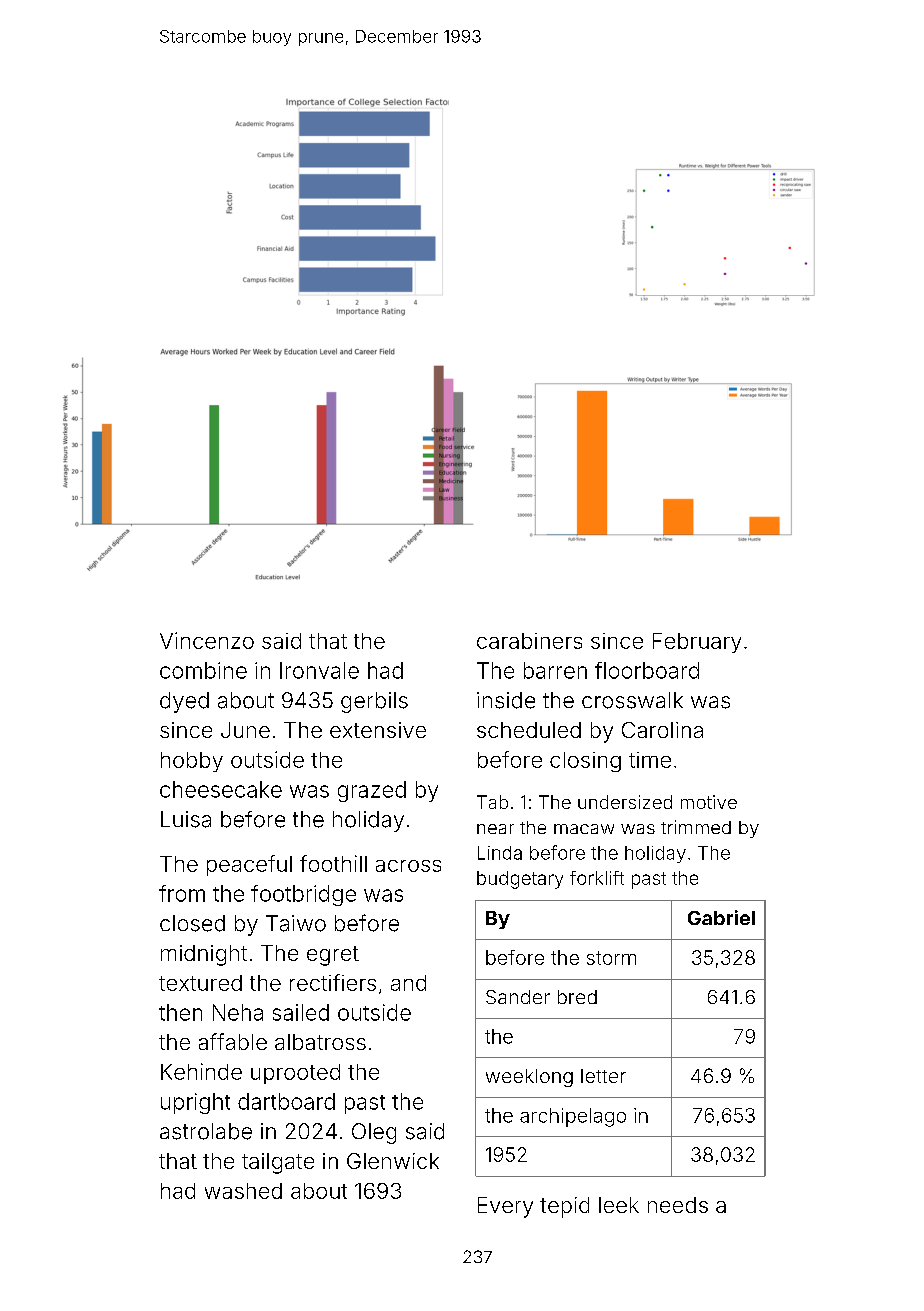  What do you see at coordinates (182, 893) in the document?
I see `from` at bounding box center [182, 893].
